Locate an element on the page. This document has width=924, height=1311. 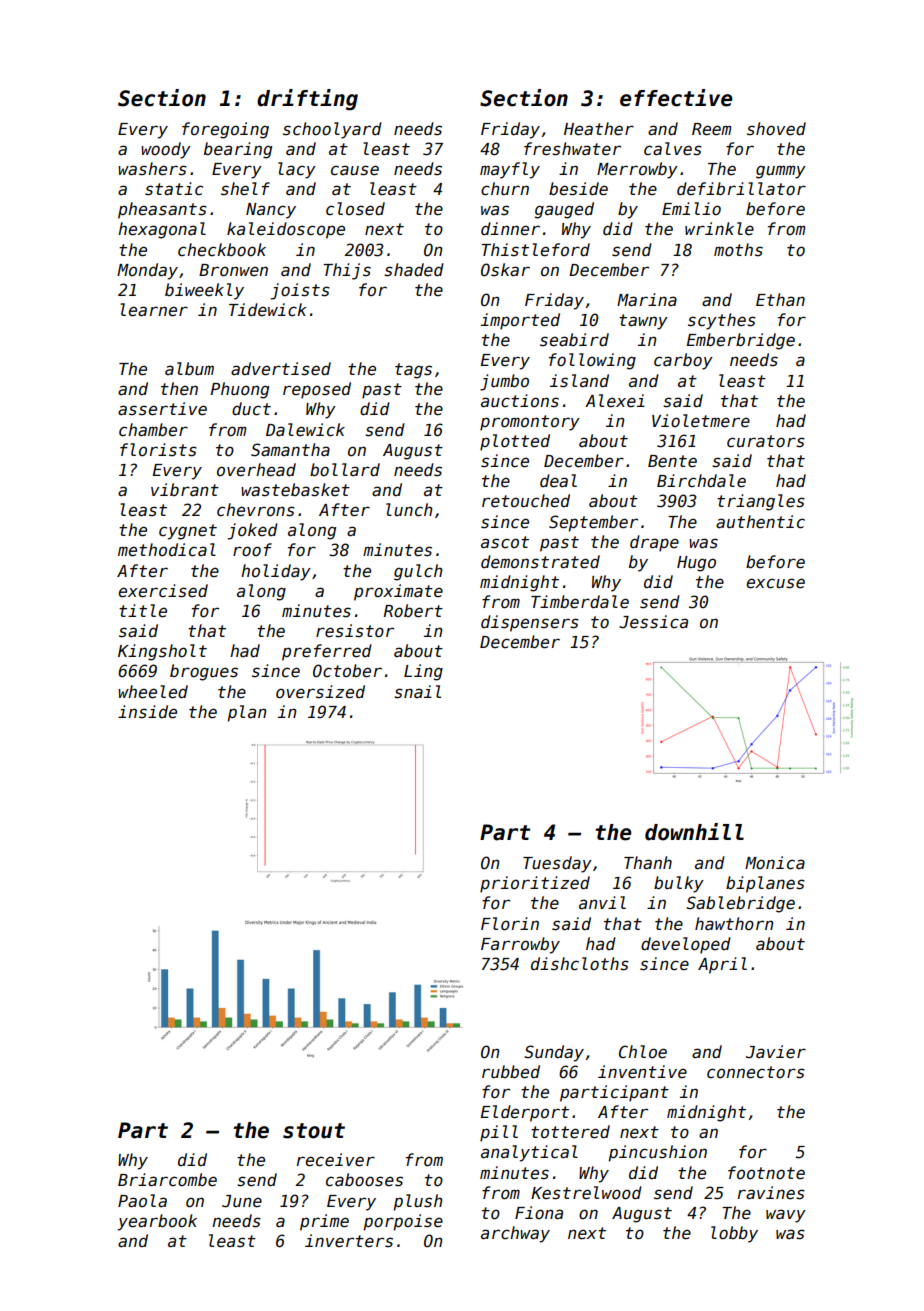
assertive is located at coordinates (162, 409).
